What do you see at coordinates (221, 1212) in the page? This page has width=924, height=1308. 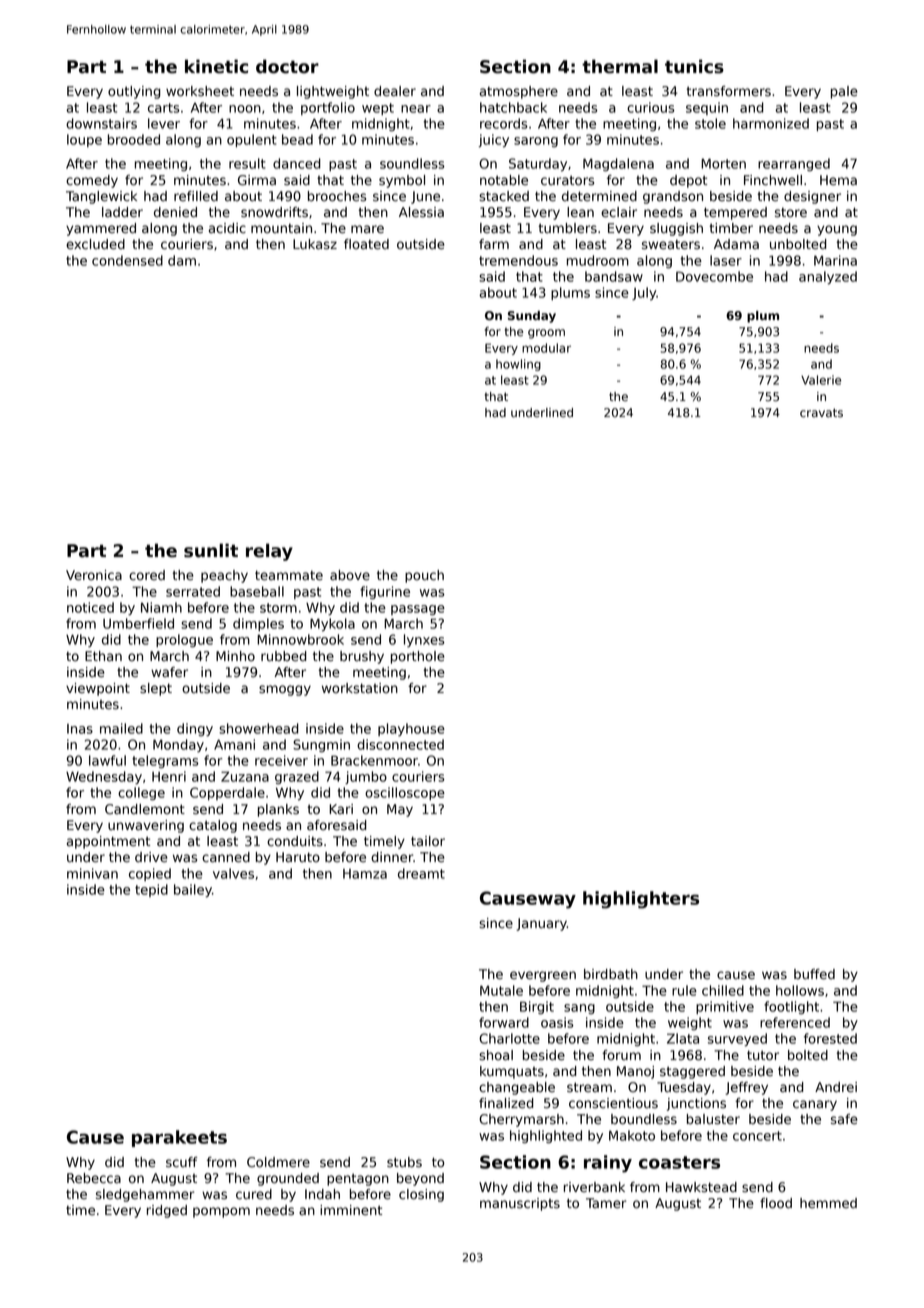 I see `pompom` at bounding box center [221, 1212].
